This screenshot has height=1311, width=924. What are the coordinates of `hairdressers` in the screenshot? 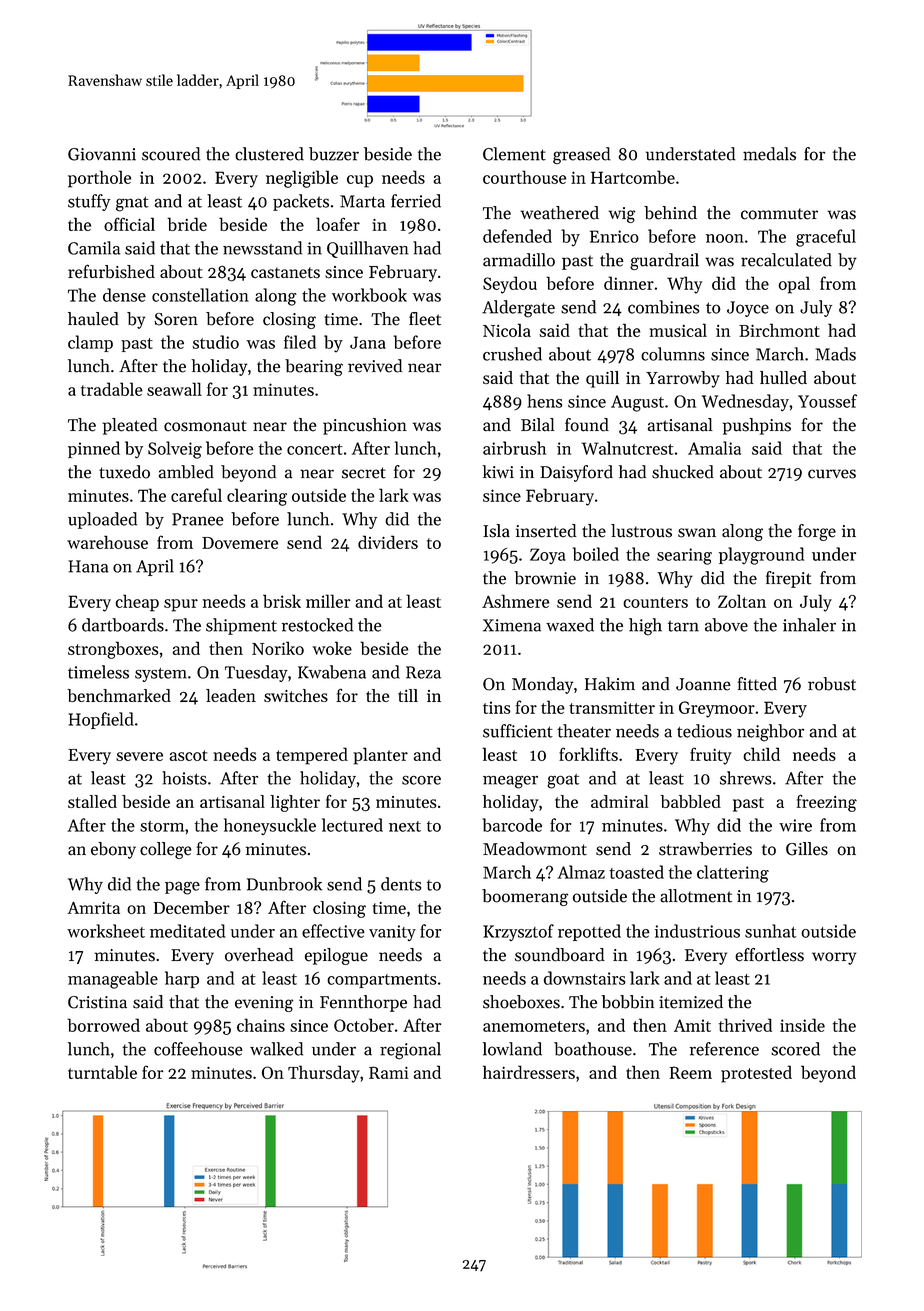 It's located at (529, 1072).
